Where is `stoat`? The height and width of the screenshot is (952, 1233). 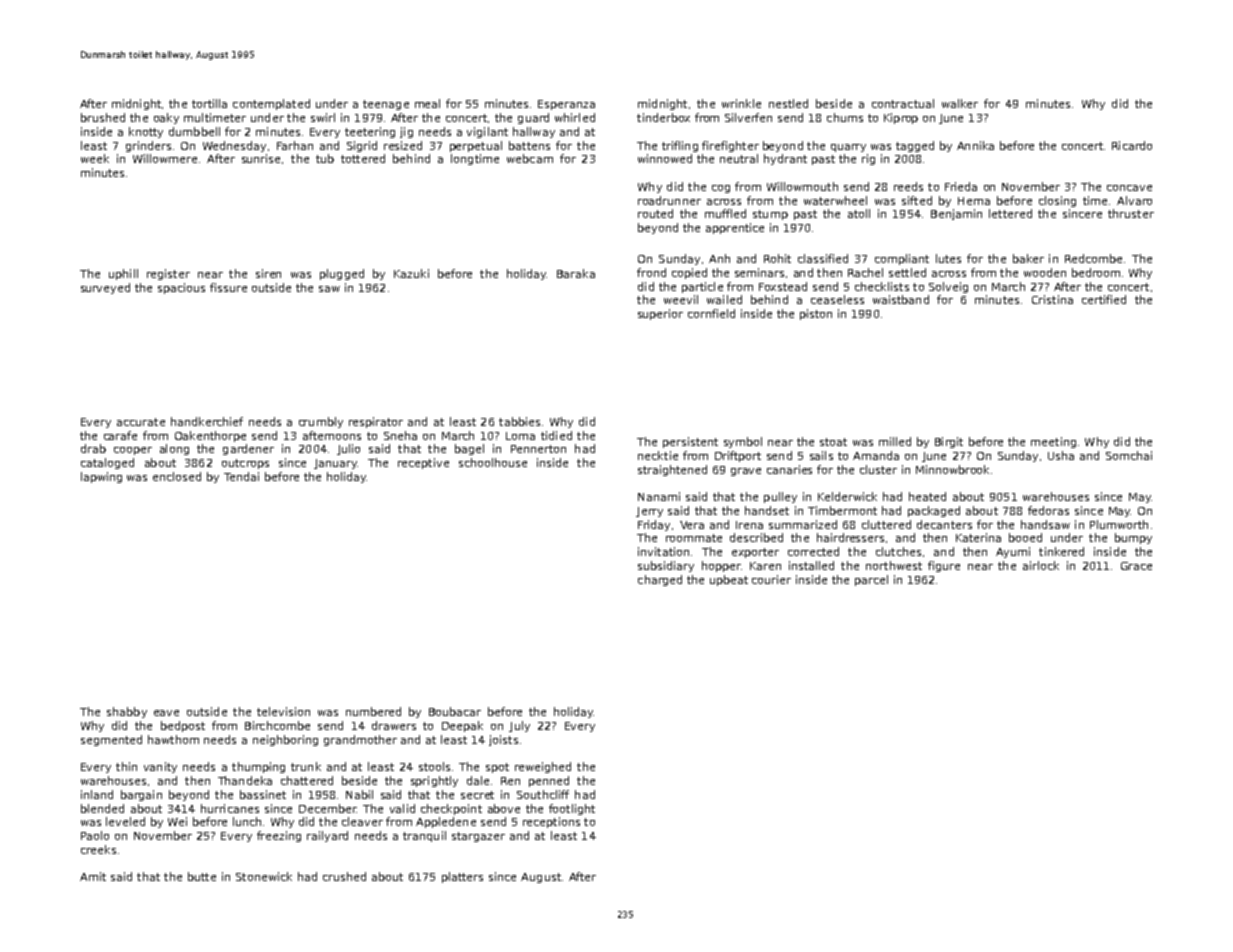
stoat is located at coordinates (833, 442).
